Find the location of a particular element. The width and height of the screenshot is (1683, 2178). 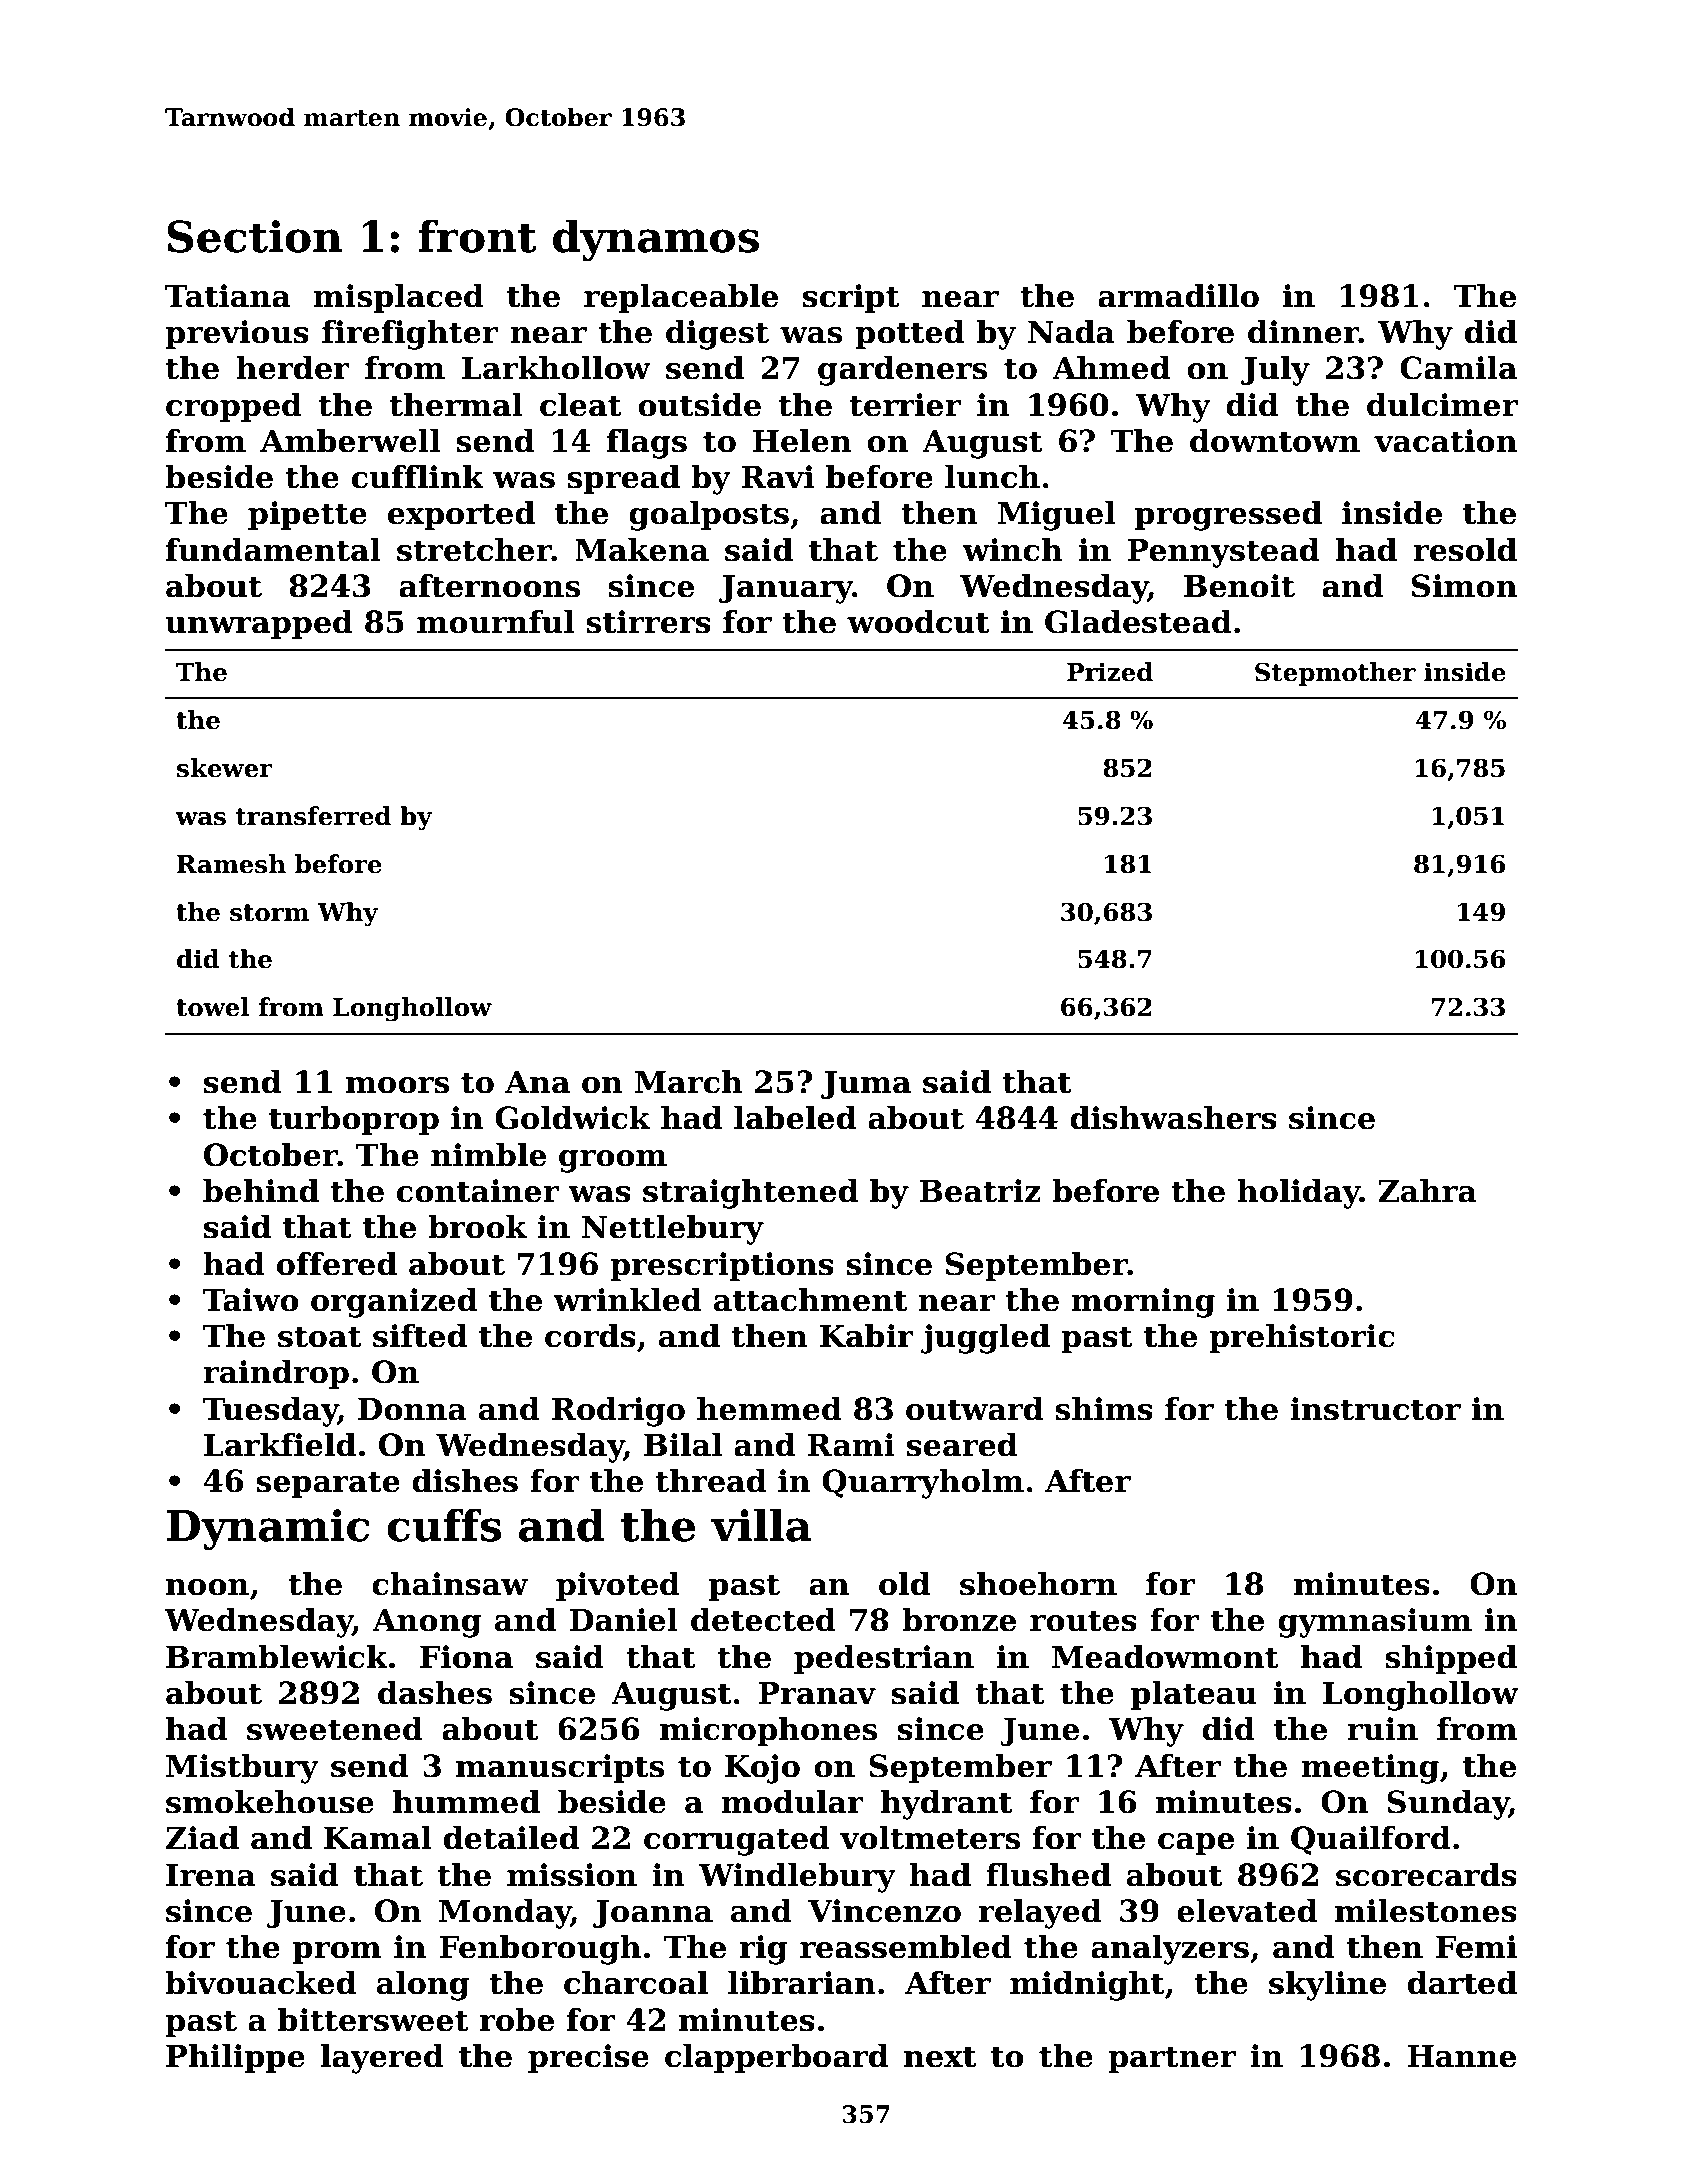

fundamental is located at coordinates (273, 550).
